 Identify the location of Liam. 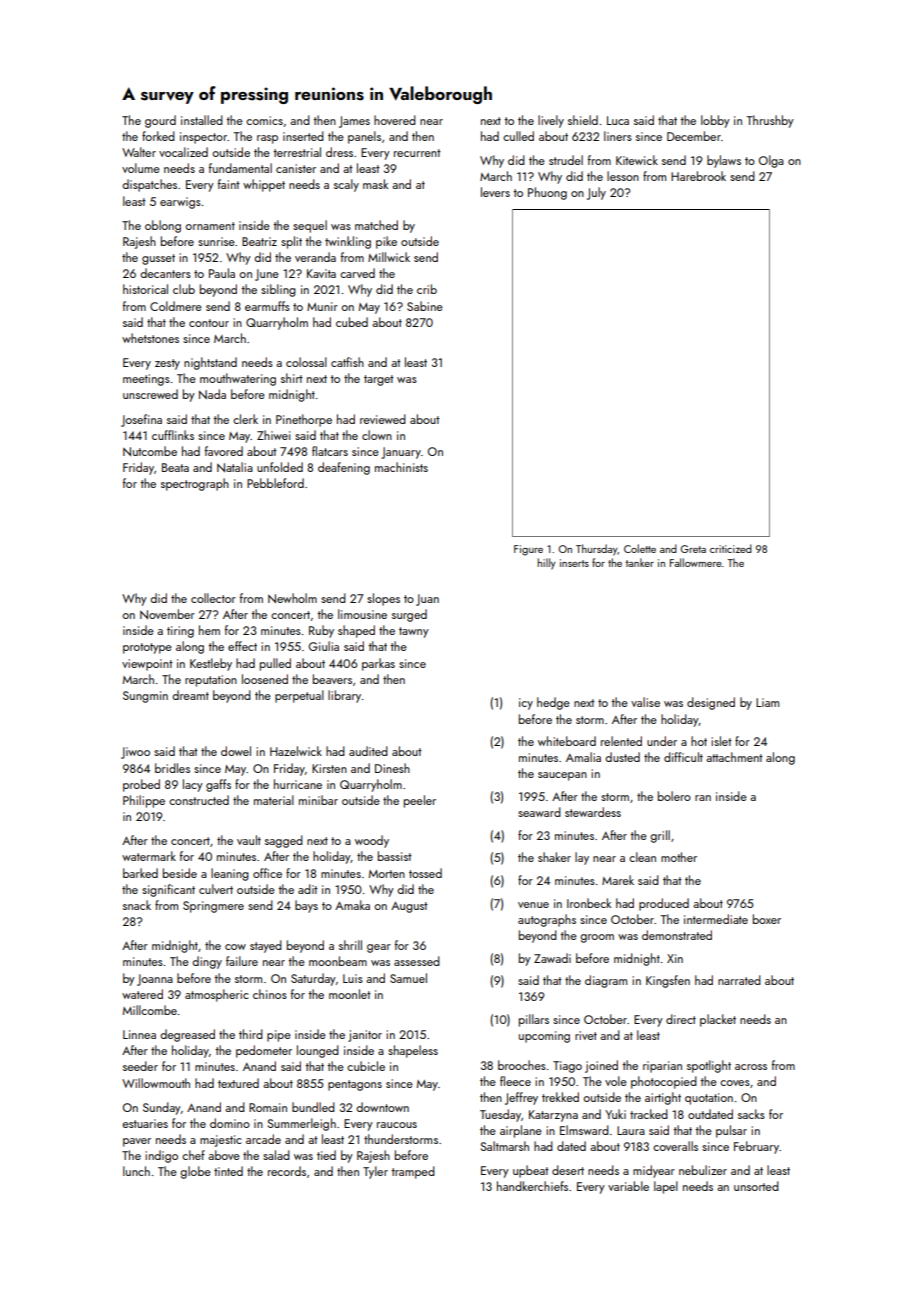
(767, 702).
